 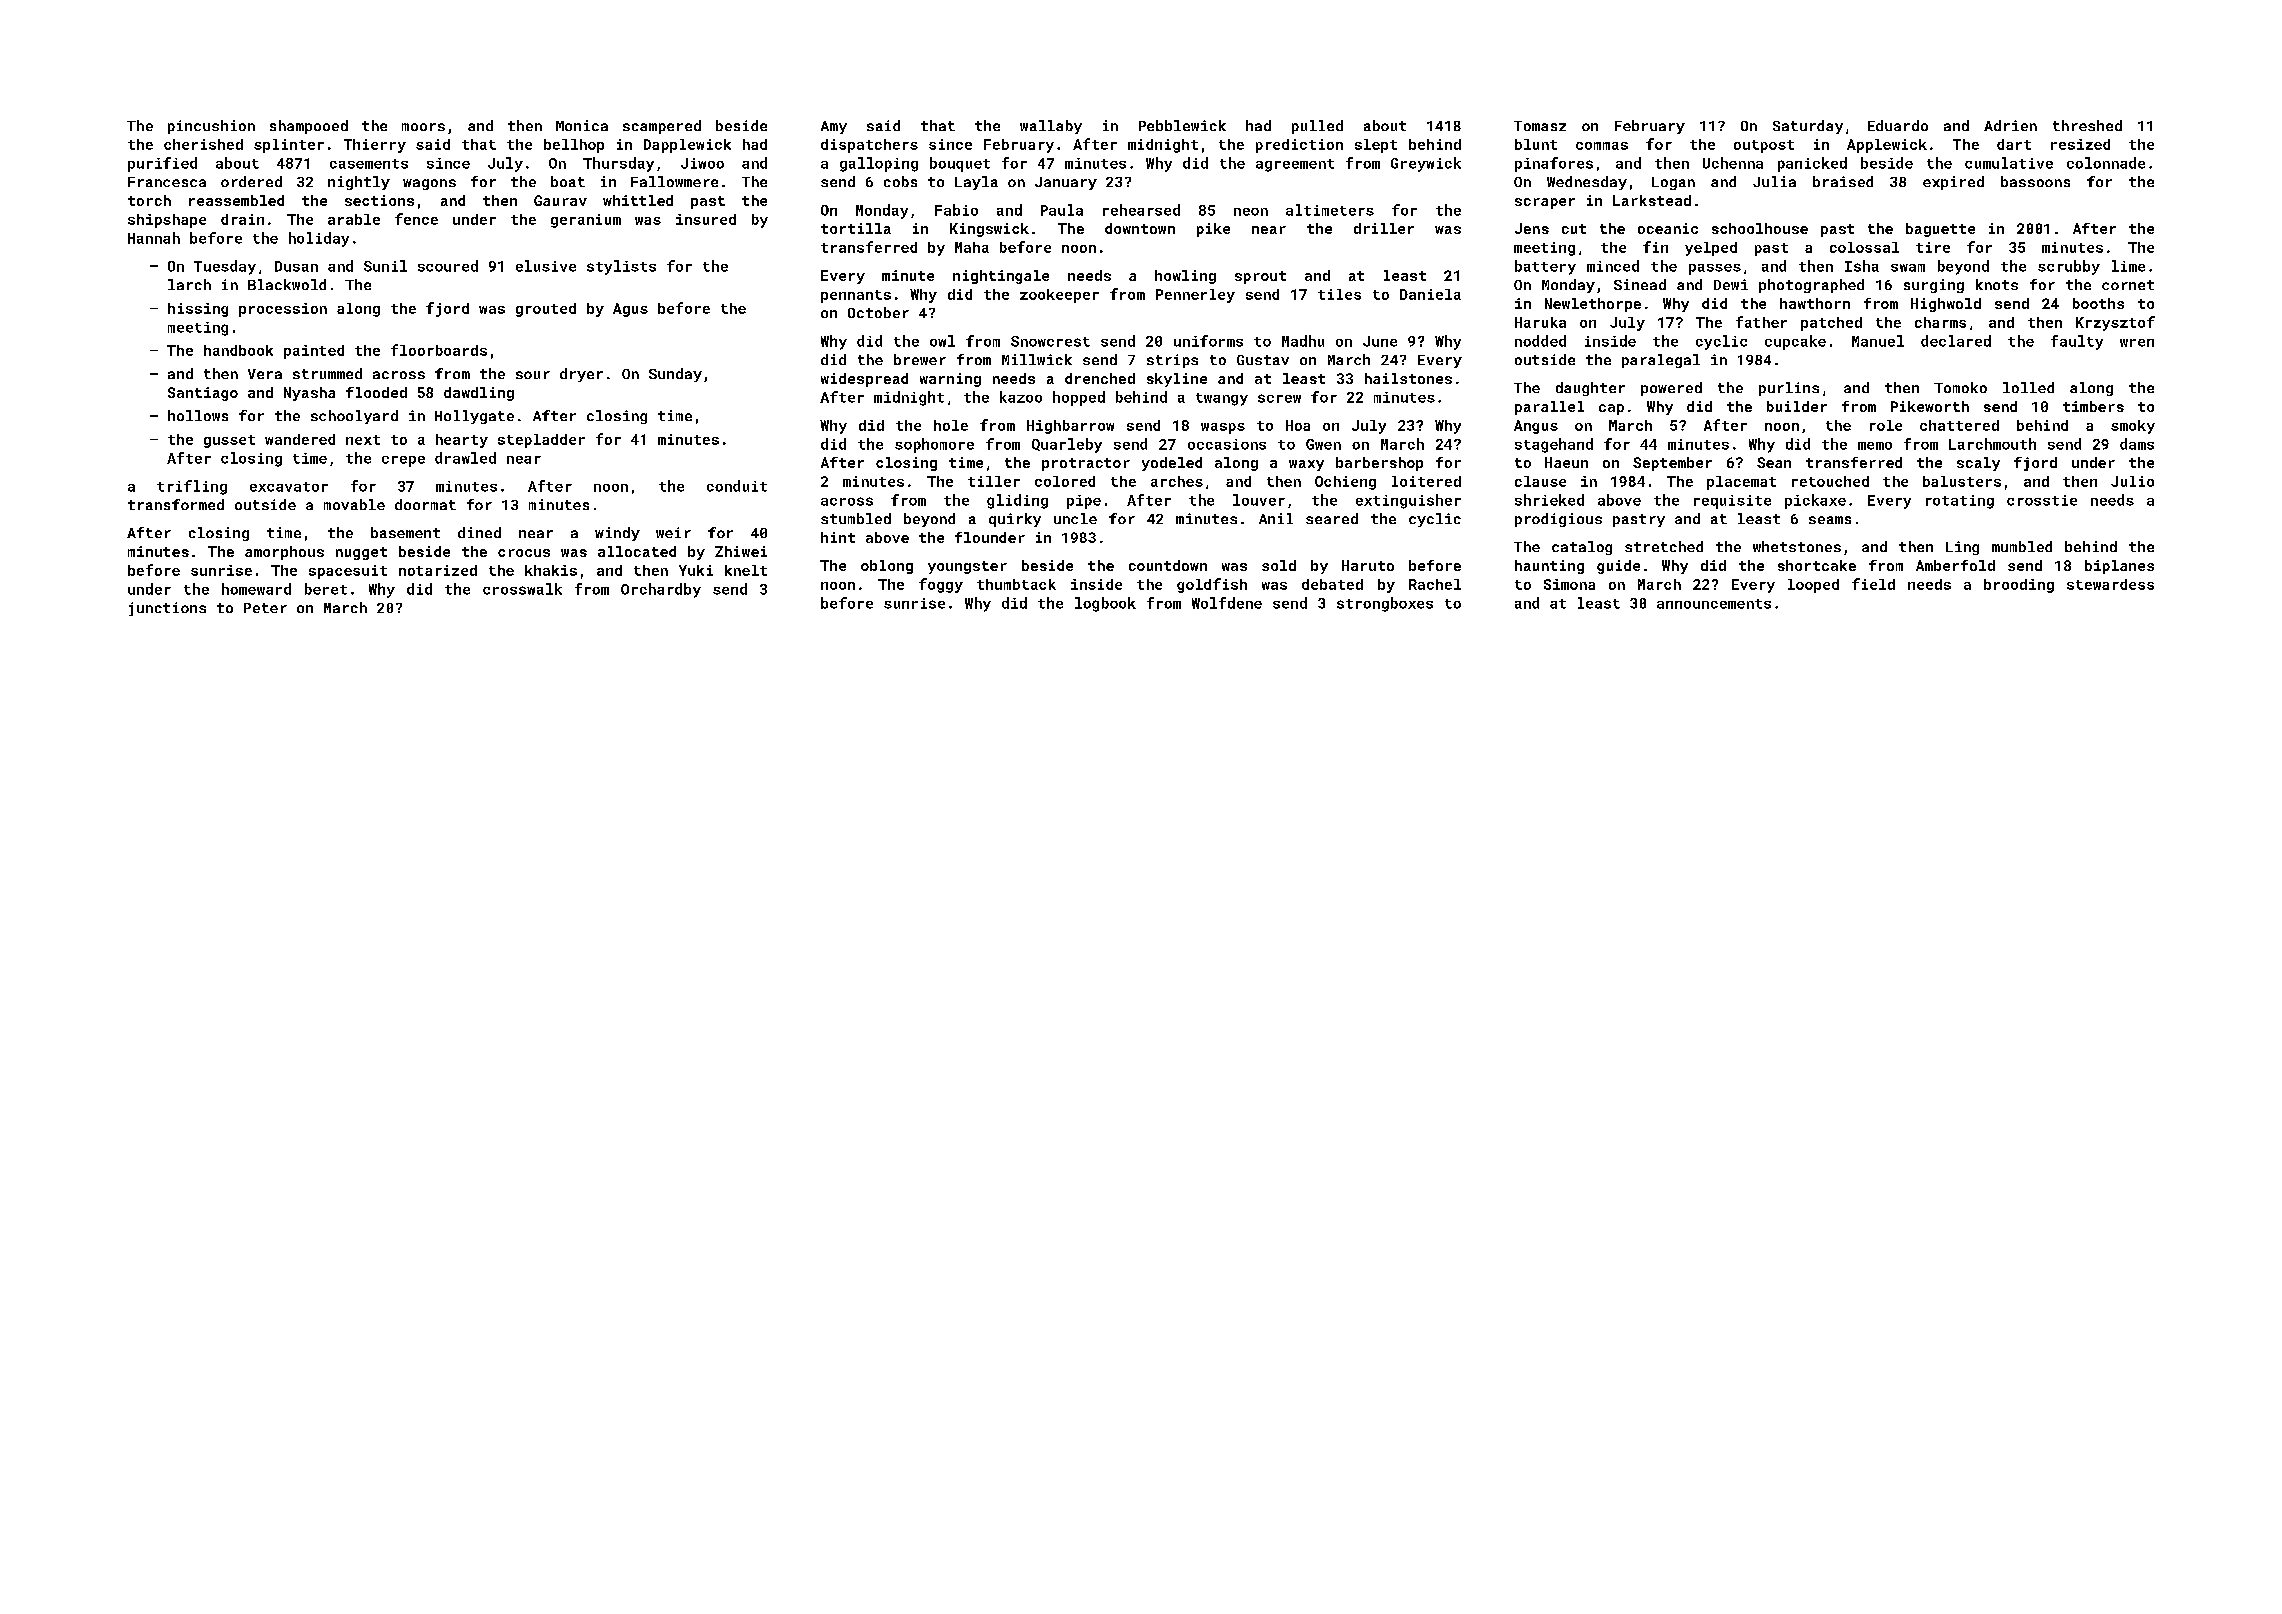 I want to click on drawled, so click(x=465, y=458).
